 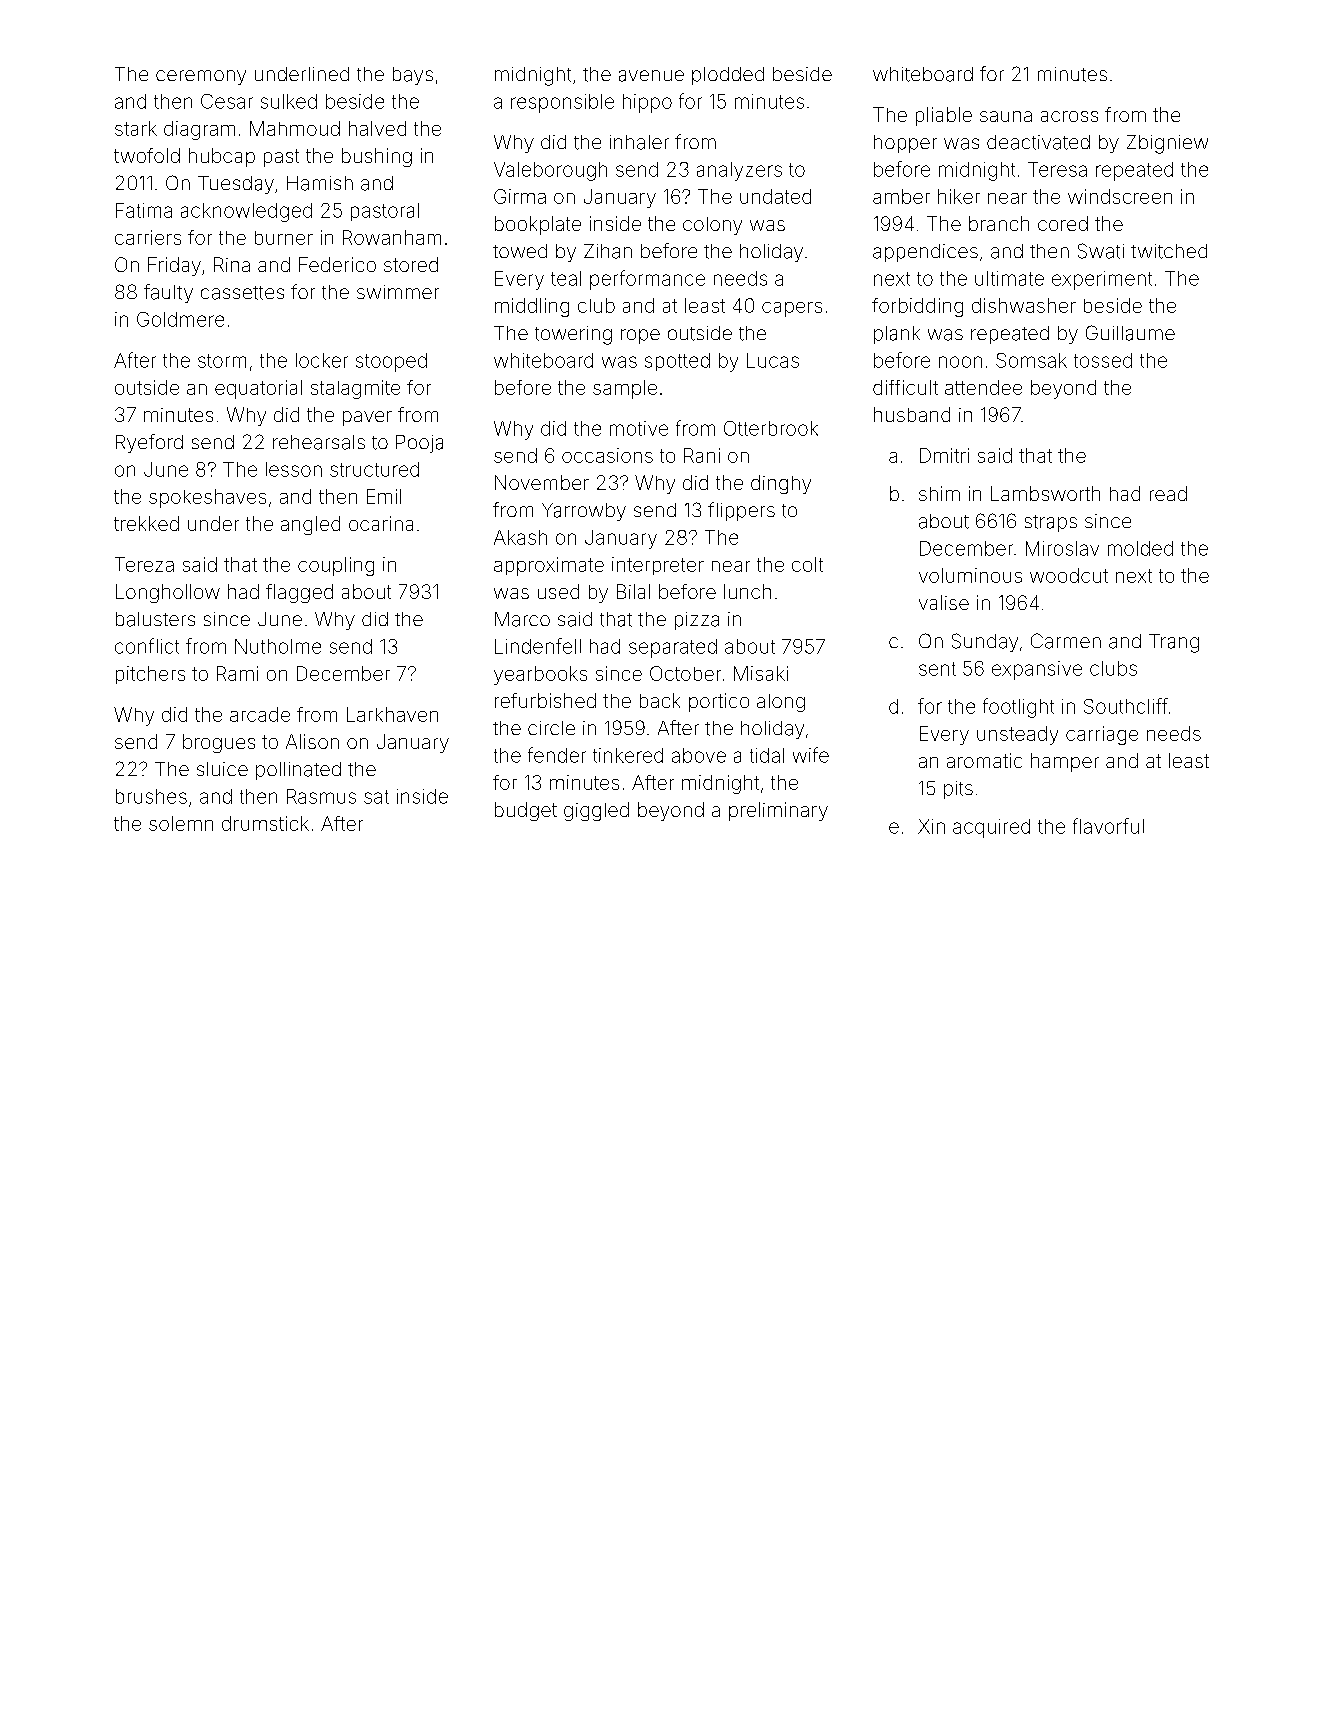 What do you see at coordinates (792, 309) in the page?
I see `capers` at bounding box center [792, 309].
